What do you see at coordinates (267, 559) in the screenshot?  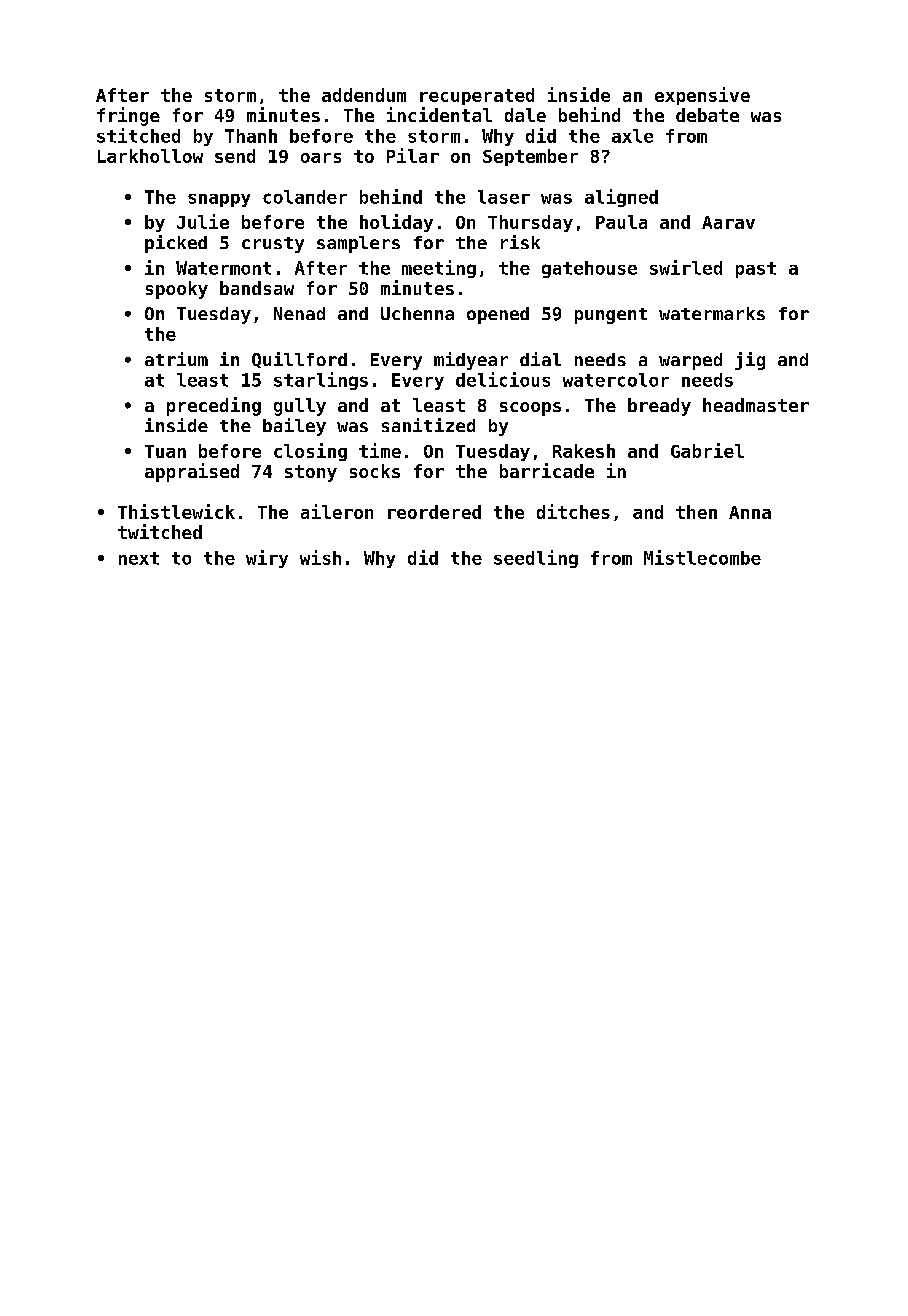 I see `wiry` at bounding box center [267, 559].
